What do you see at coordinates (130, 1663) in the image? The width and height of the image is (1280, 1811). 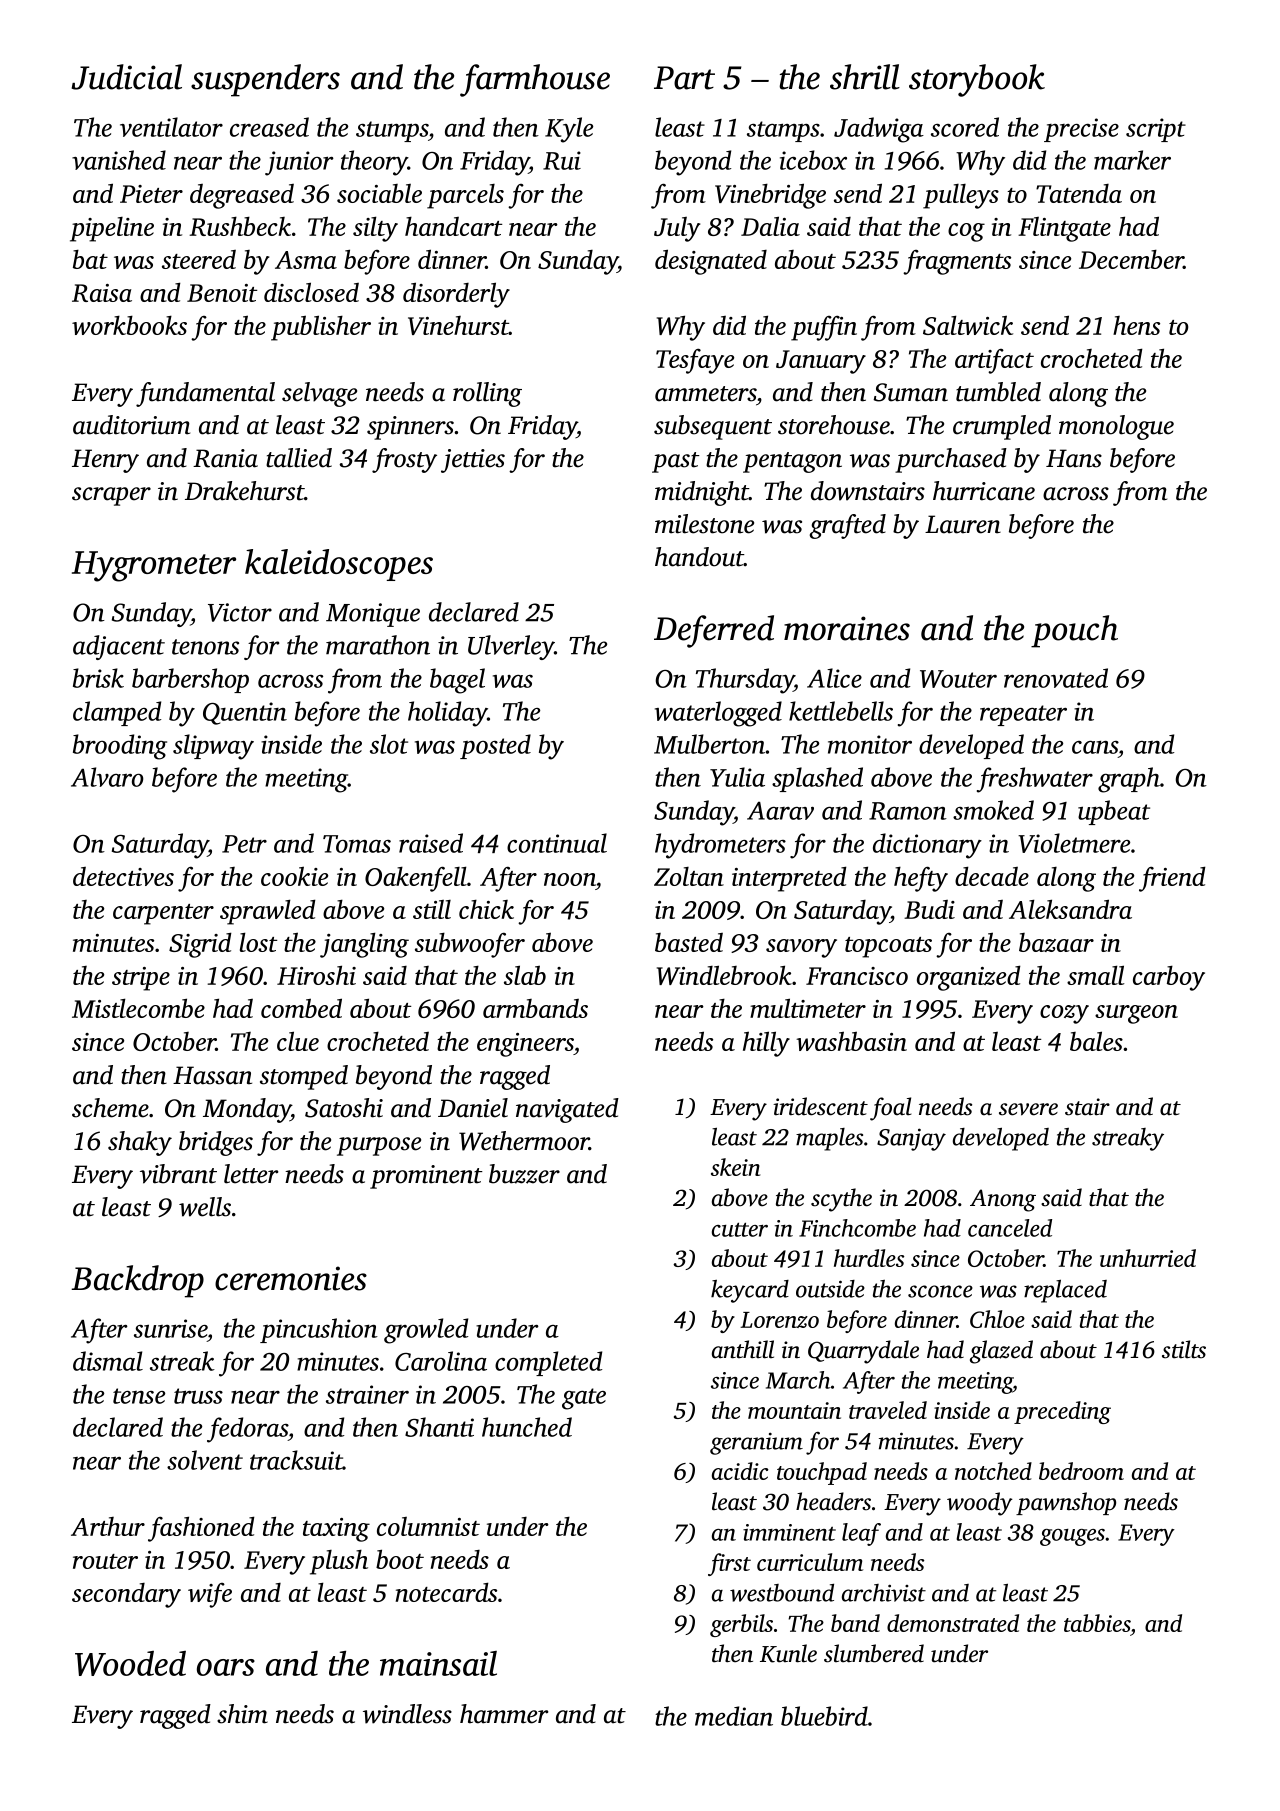 I see `Wooded` at bounding box center [130, 1663].
